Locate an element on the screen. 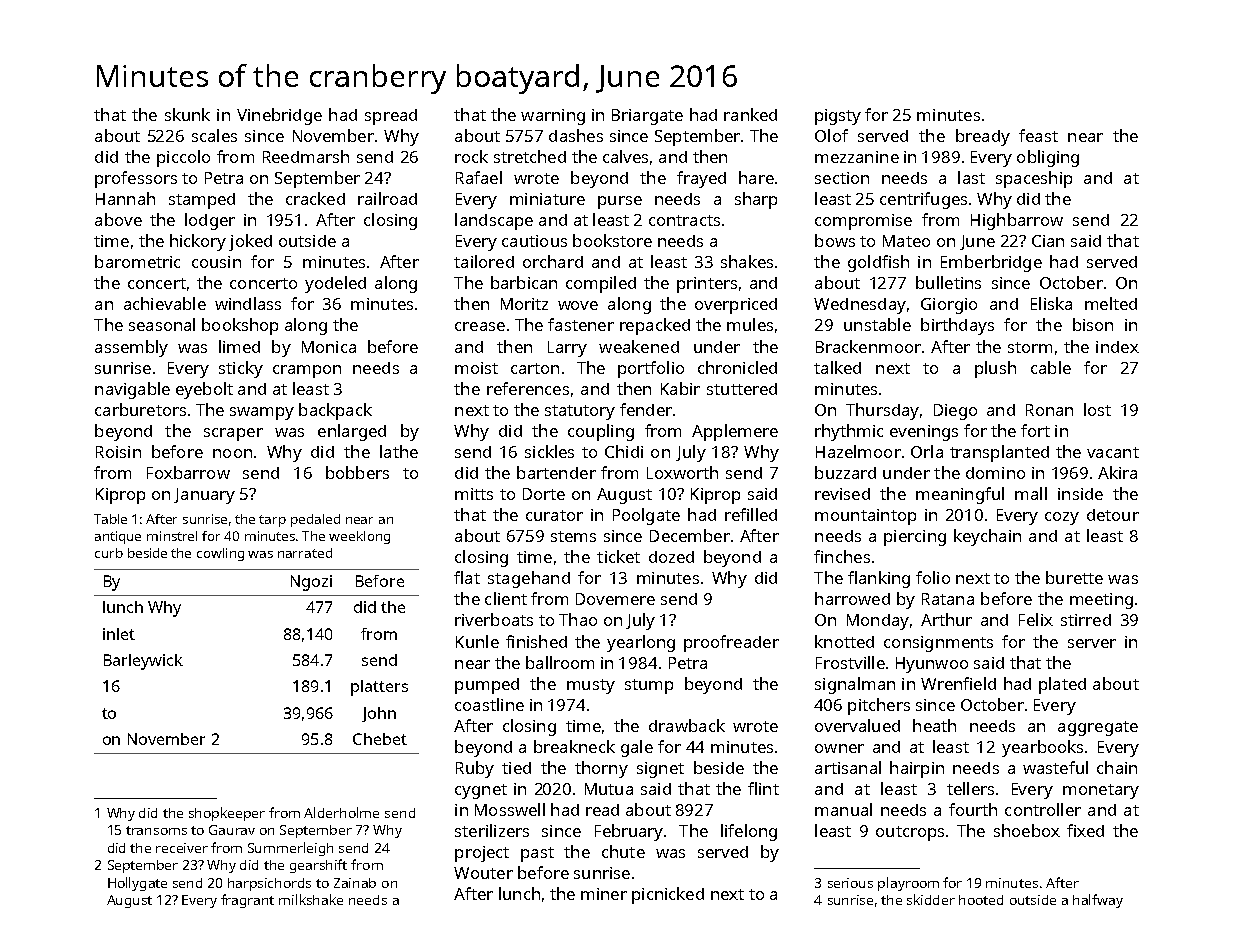  compiled is located at coordinates (601, 284).
